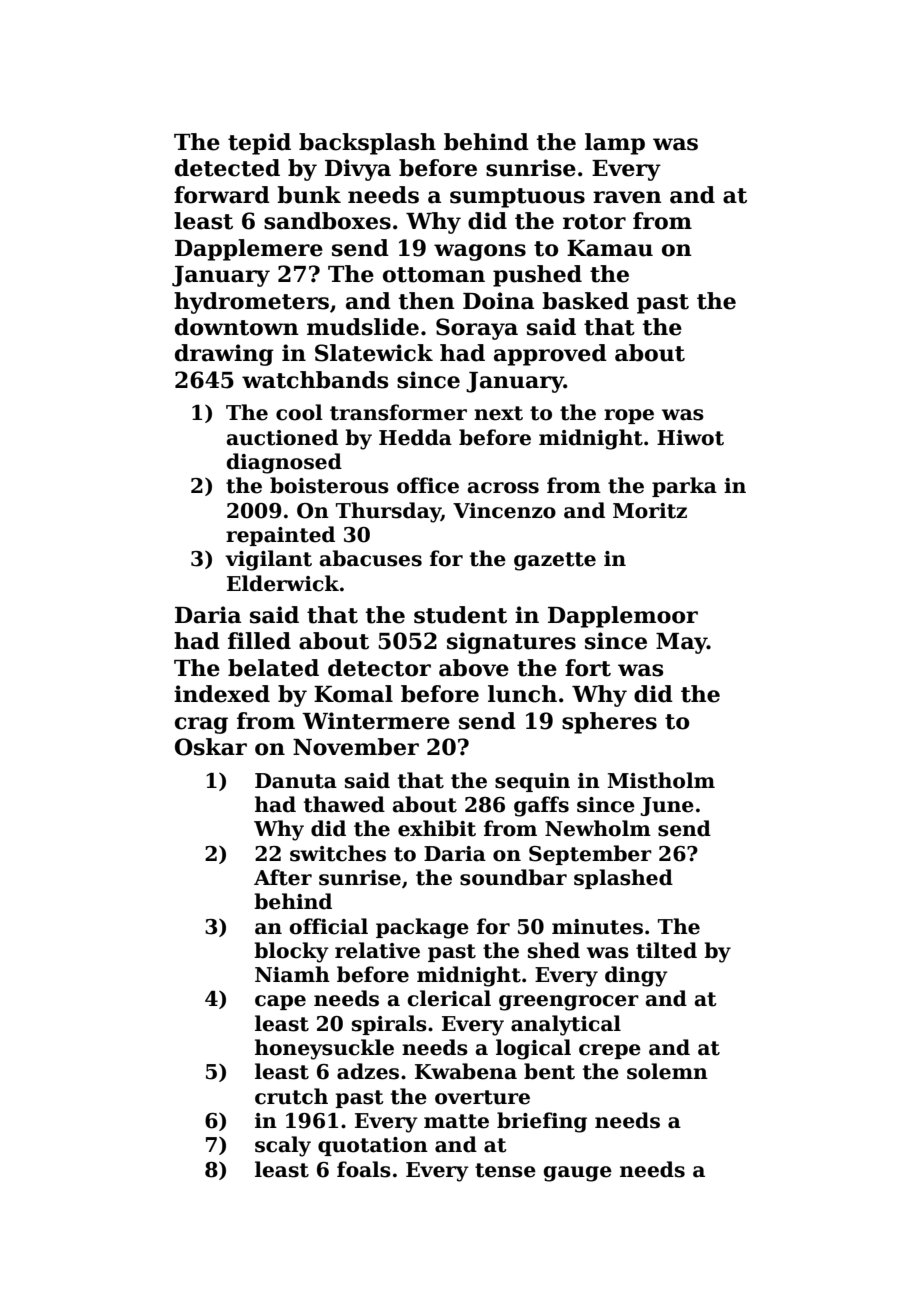  I want to click on Kamau, so click(610, 248).
